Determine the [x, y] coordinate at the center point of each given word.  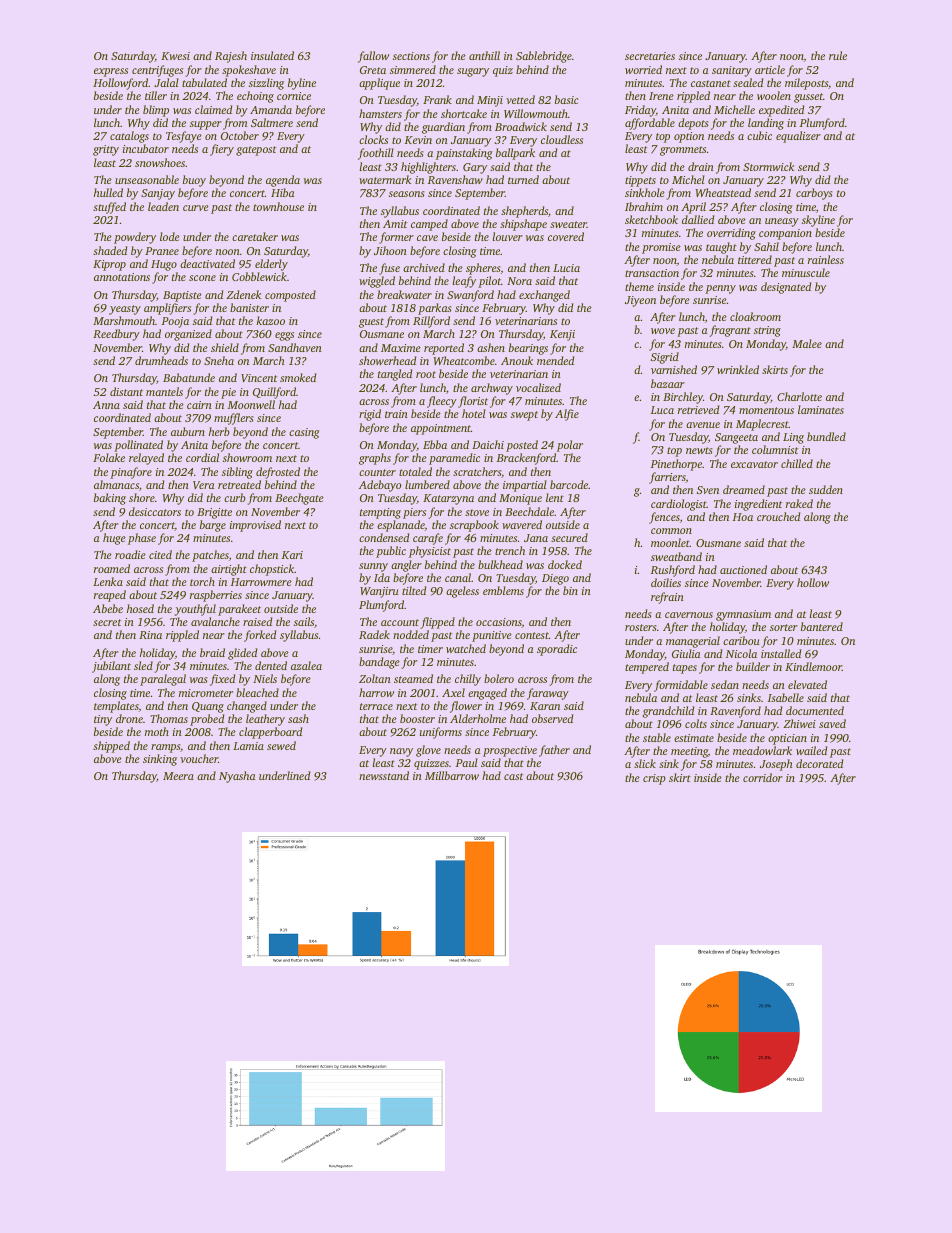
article [770, 69]
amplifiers [167, 309]
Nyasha [237, 777]
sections [411, 56]
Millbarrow [452, 775]
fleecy [442, 402]
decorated [819, 763]
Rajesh [231, 57]
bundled [826, 436]
